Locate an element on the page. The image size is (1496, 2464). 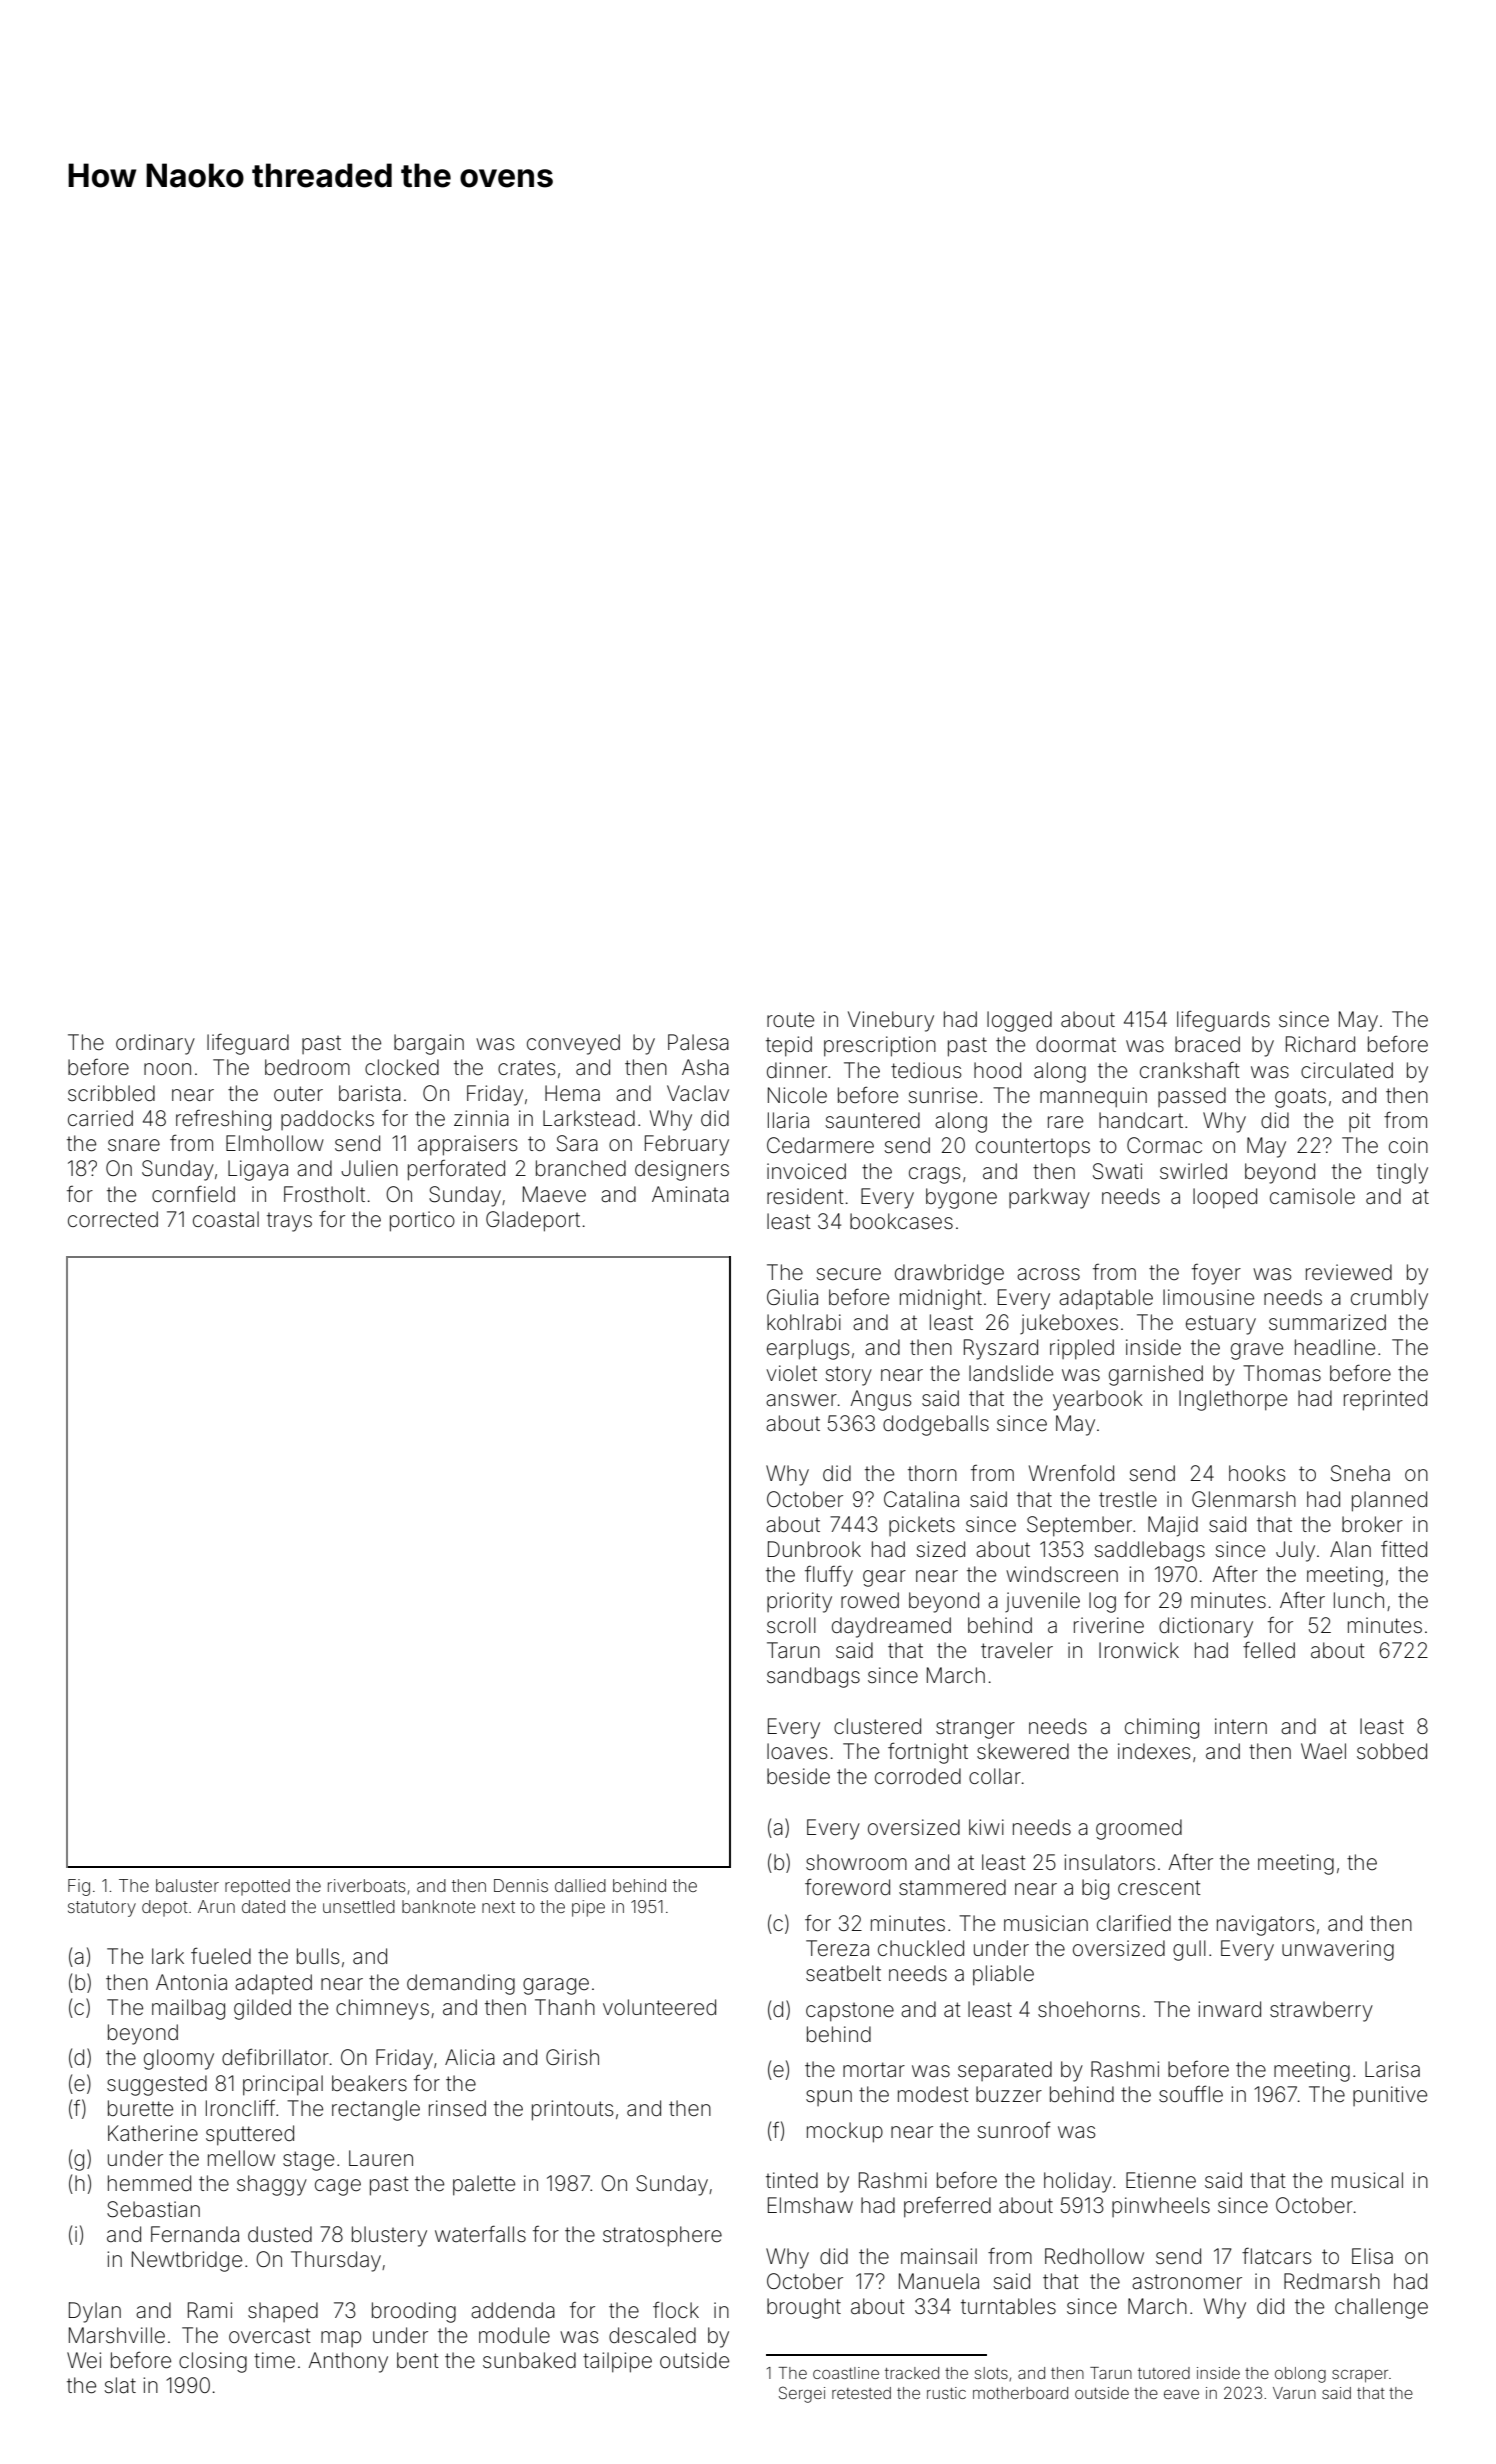
statutory is located at coordinates (102, 1909).
